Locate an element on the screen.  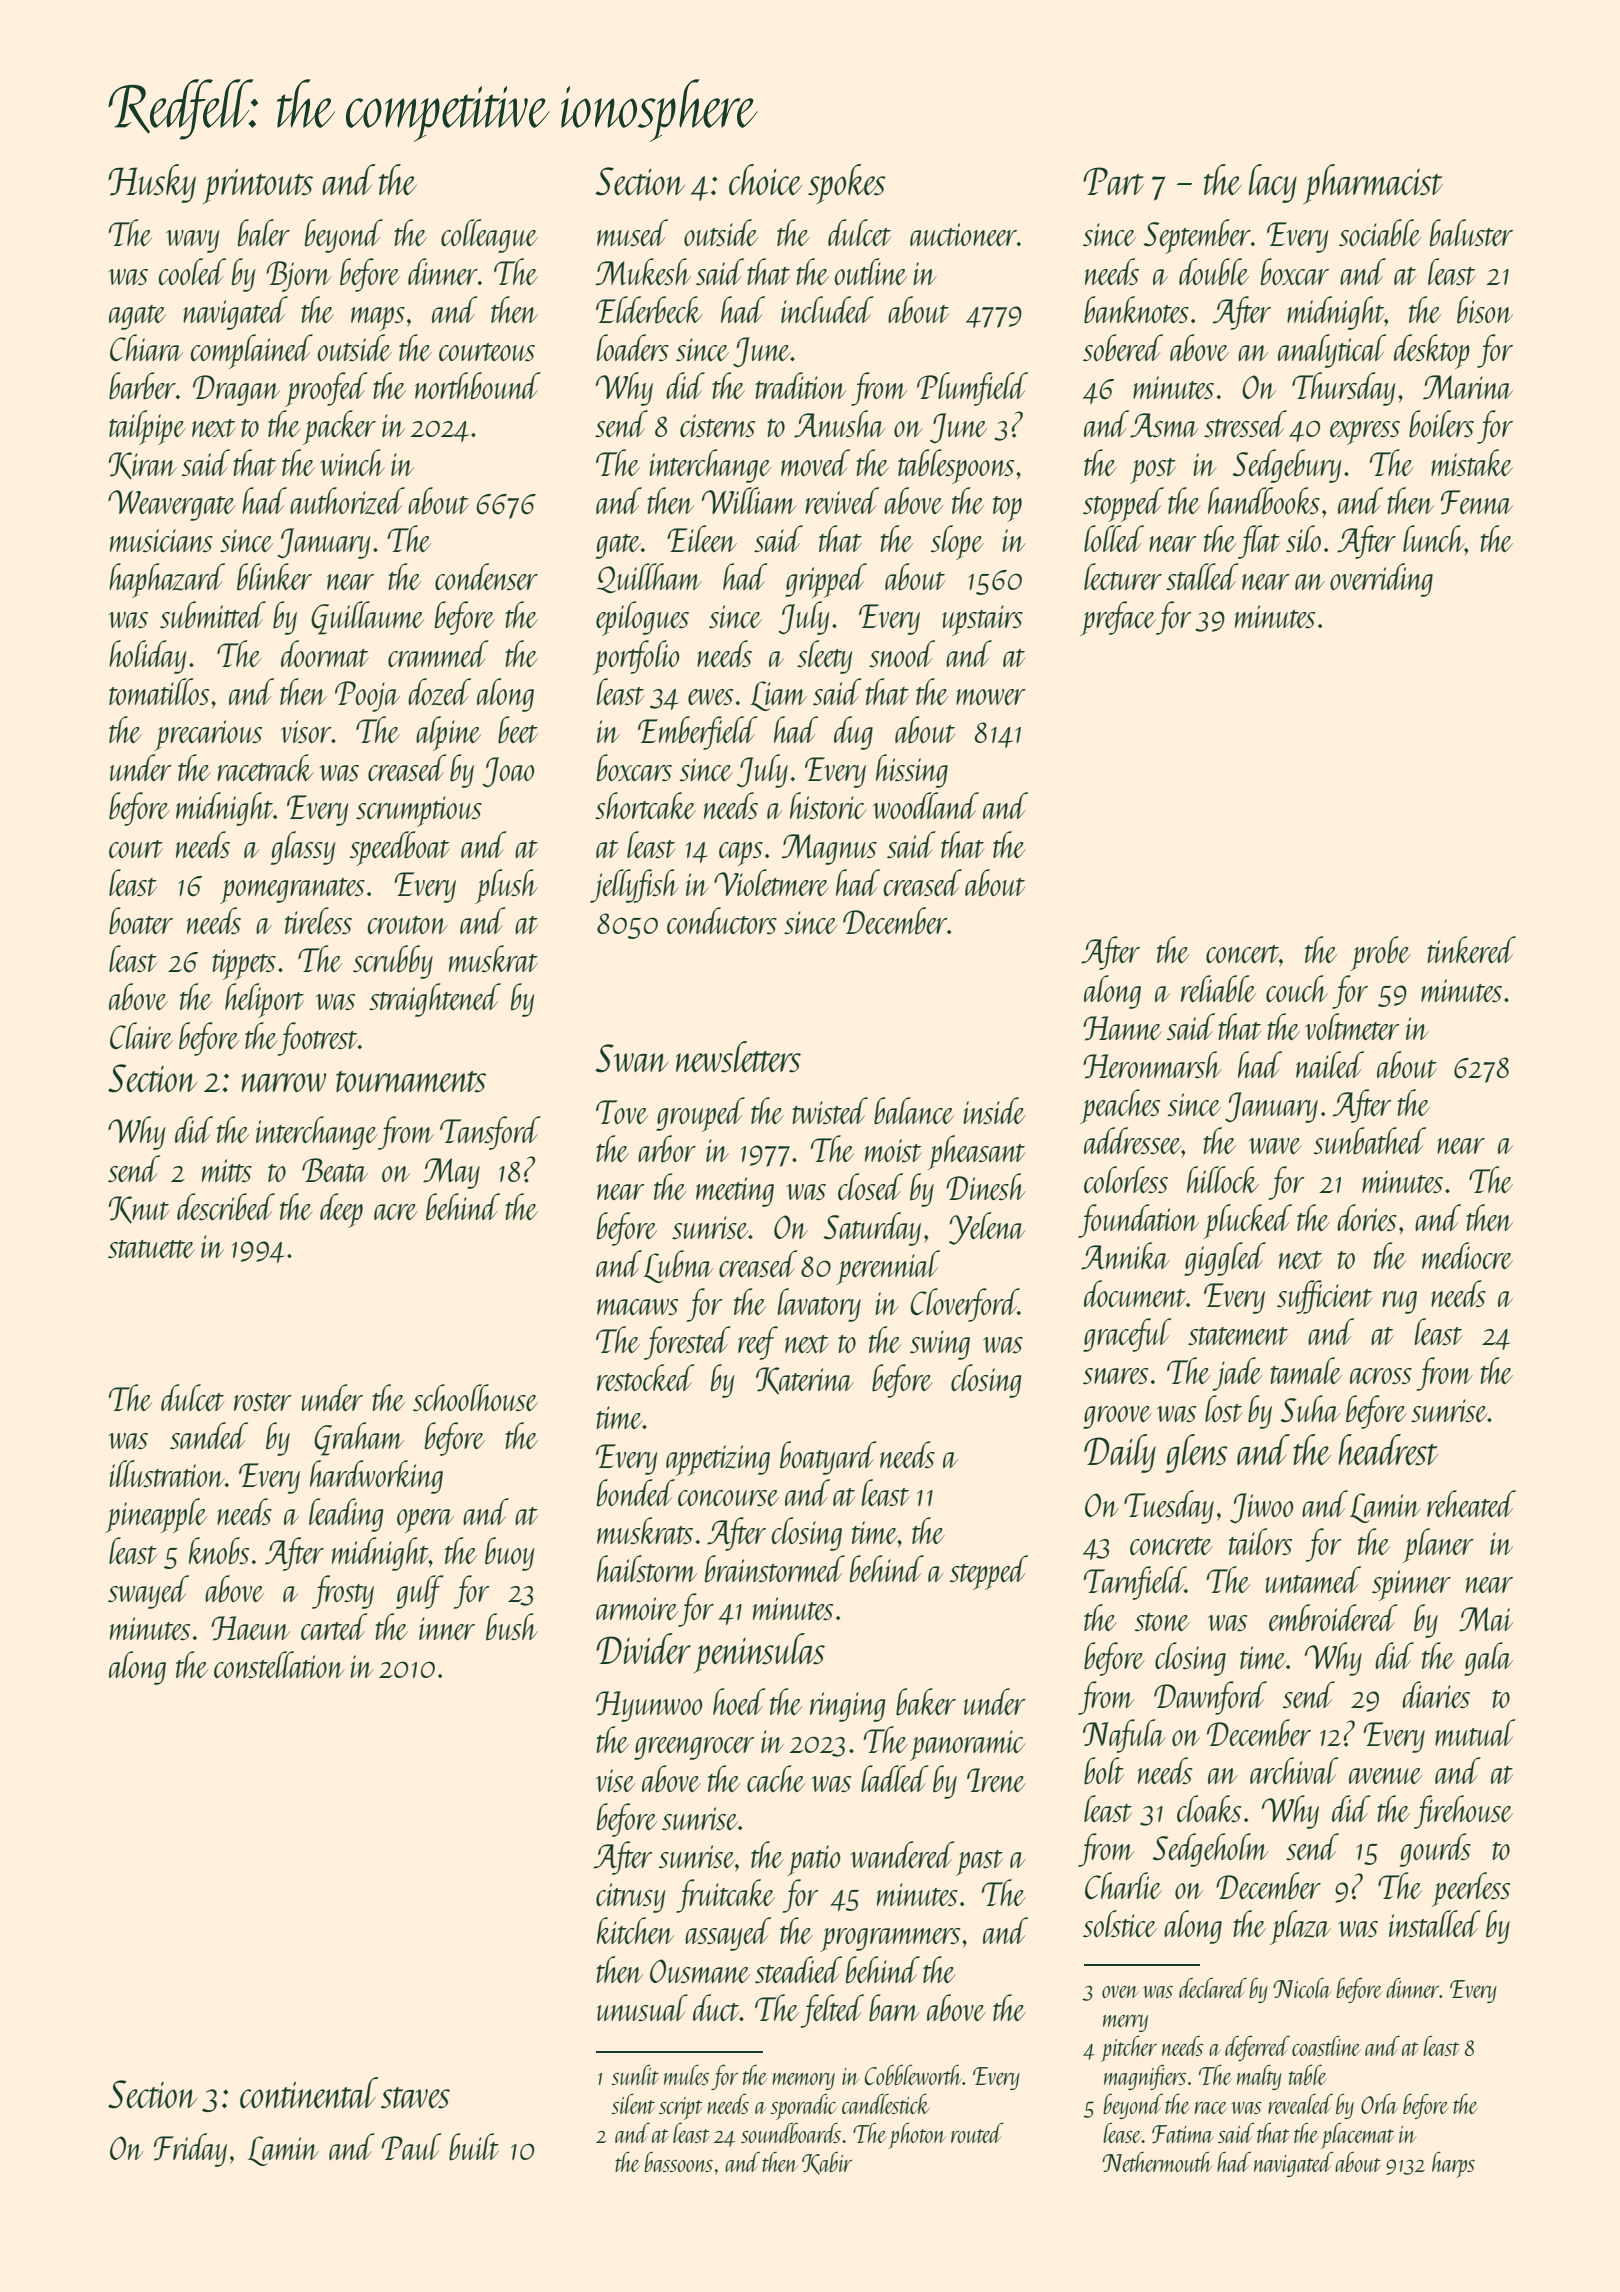
inside is located at coordinates (994, 1111).
